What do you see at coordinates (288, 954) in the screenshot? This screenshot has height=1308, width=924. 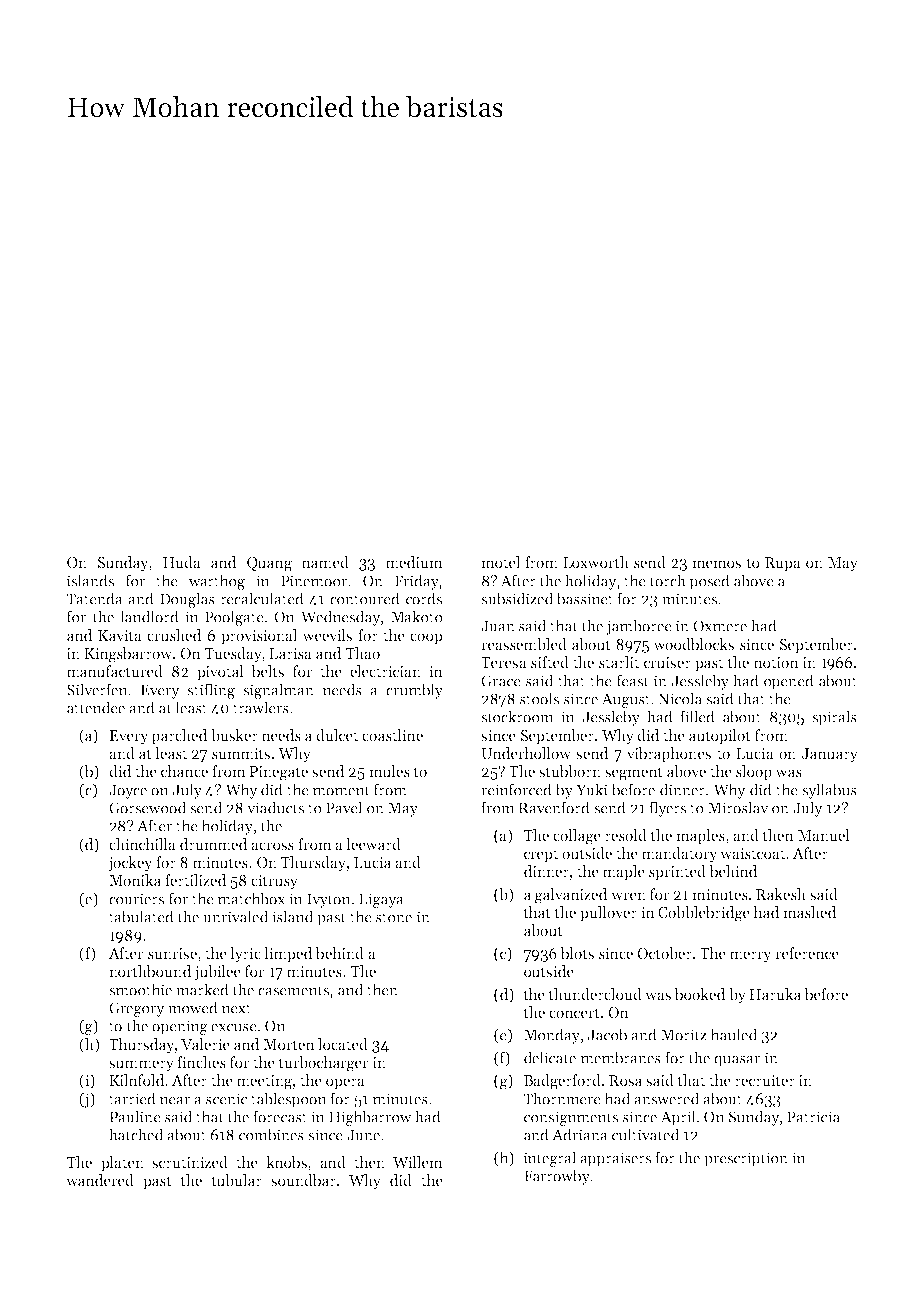 I see `limped` at bounding box center [288, 954].
